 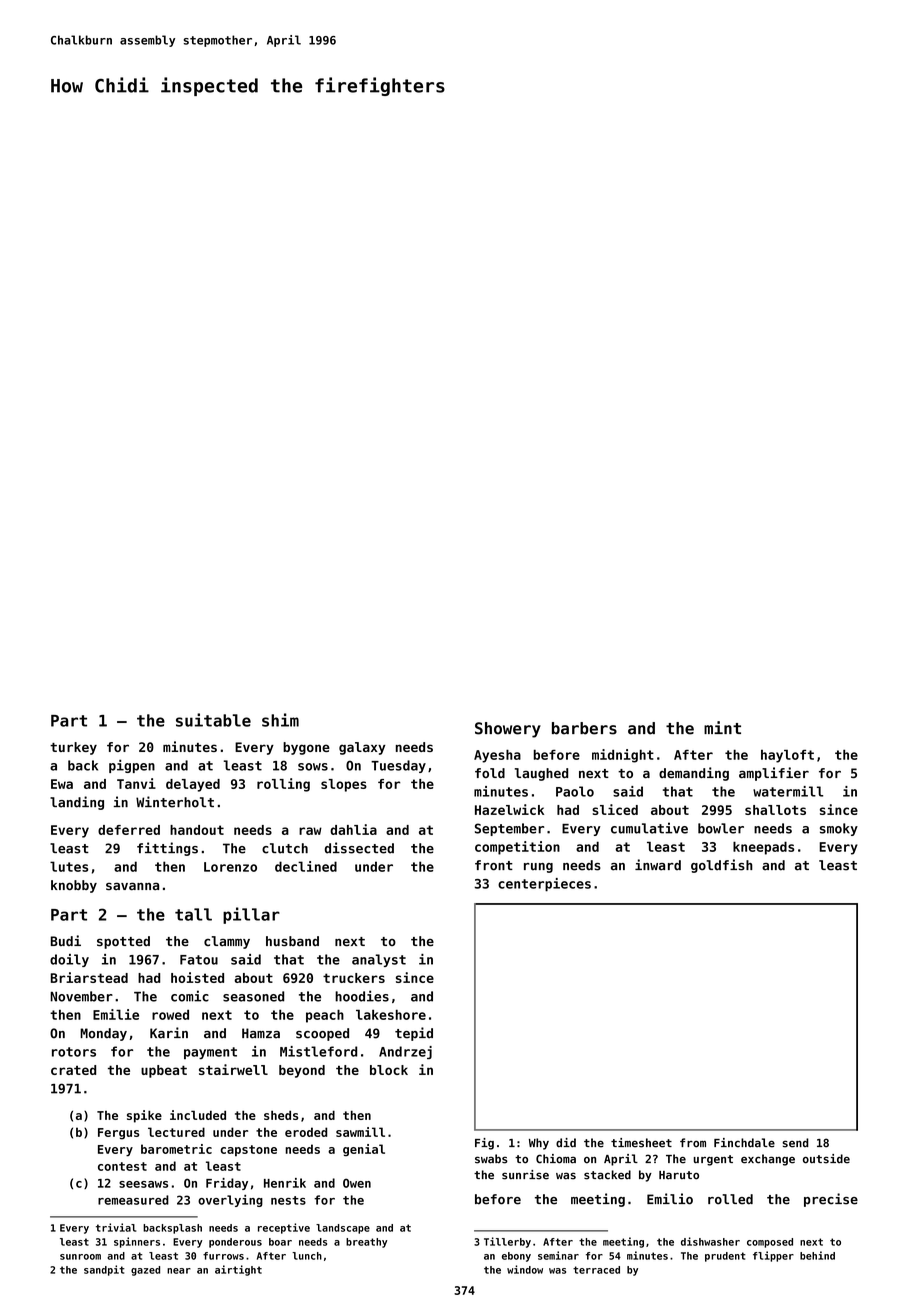 What do you see at coordinates (839, 829) in the screenshot?
I see `smoky` at bounding box center [839, 829].
